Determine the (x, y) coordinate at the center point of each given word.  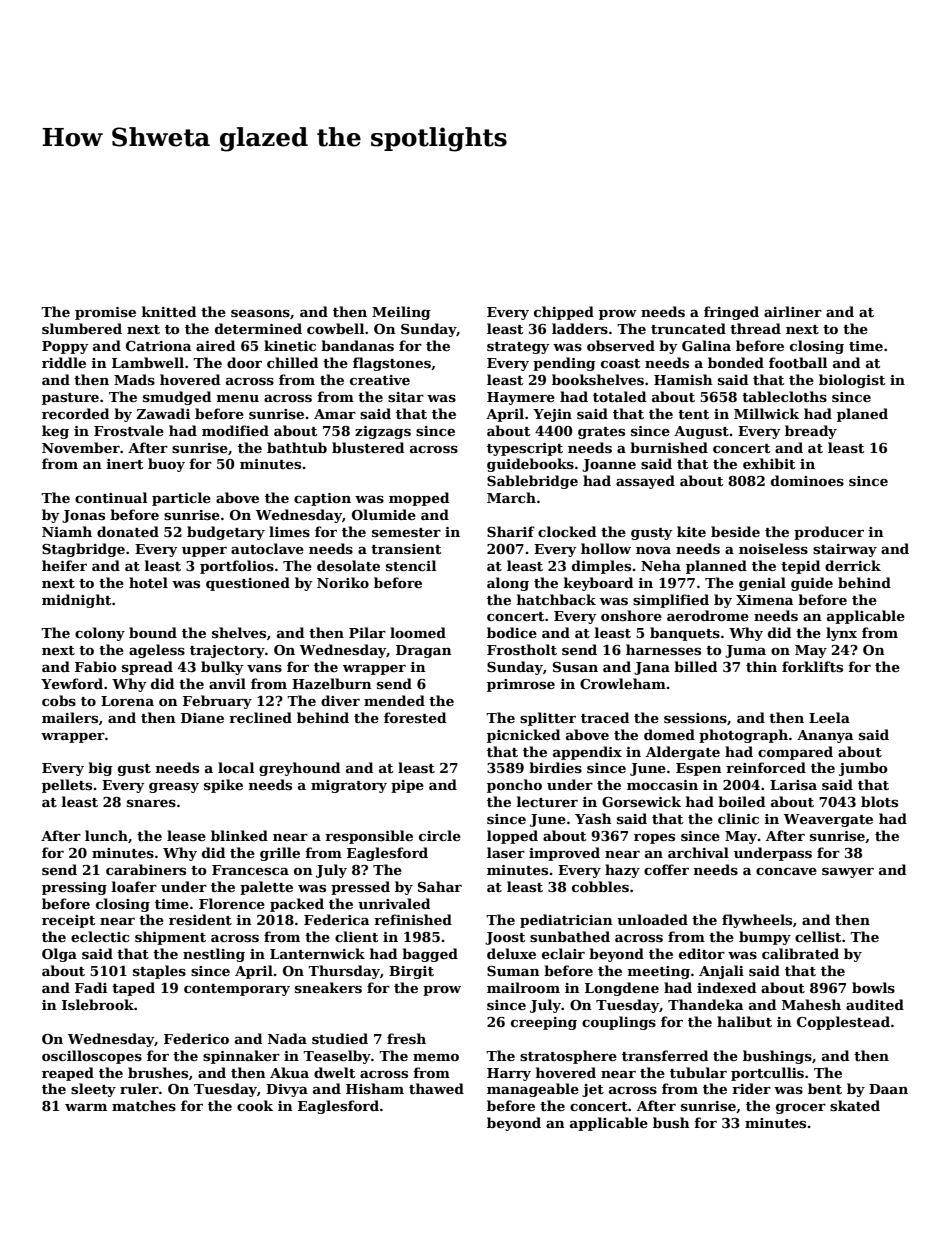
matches (144, 1105)
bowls (873, 987)
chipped (564, 313)
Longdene (622, 989)
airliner (793, 311)
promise (105, 313)
